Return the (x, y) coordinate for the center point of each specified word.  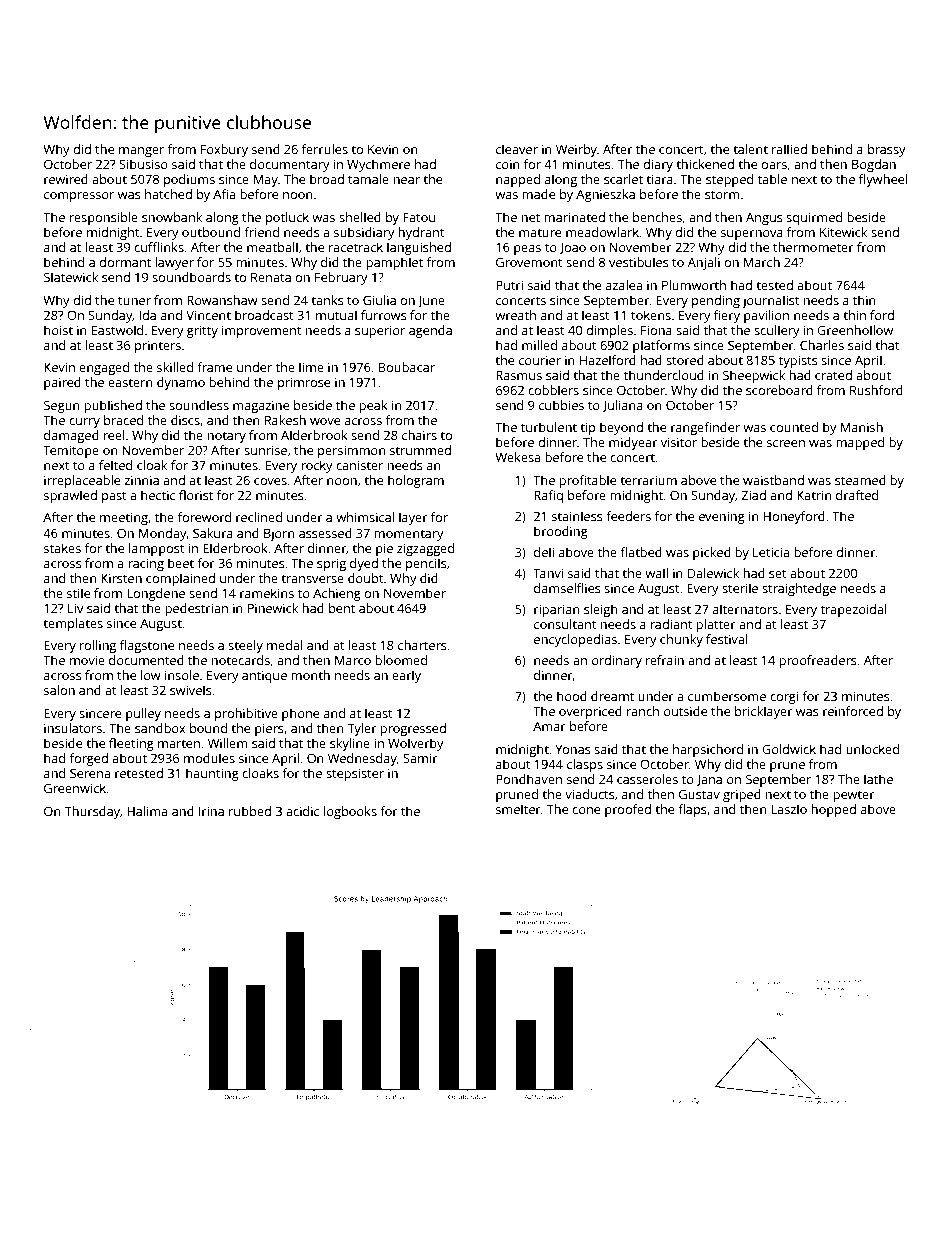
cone (586, 810)
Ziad (753, 495)
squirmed (814, 218)
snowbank (172, 217)
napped (518, 180)
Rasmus (519, 375)
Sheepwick (754, 376)
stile (78, 593)
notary (226, 437)
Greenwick (75, 788)
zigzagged (425, 549)
